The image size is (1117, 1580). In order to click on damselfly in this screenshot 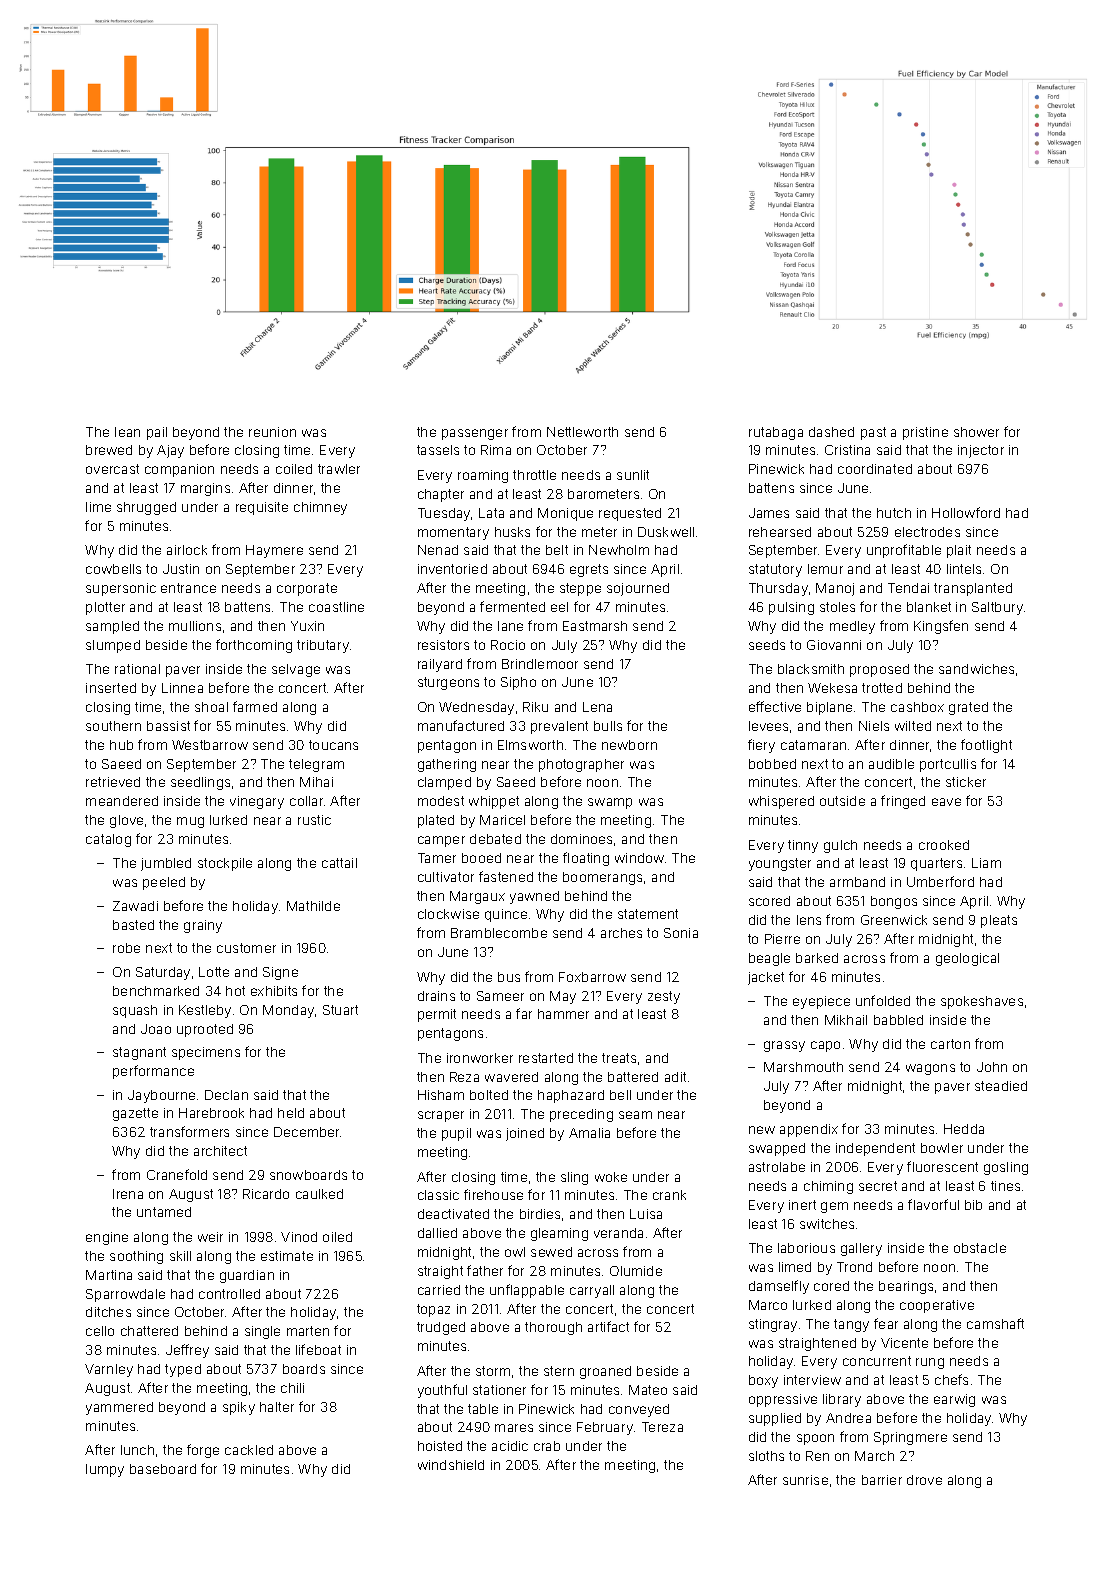, I will do `click(779, 1287)`.
